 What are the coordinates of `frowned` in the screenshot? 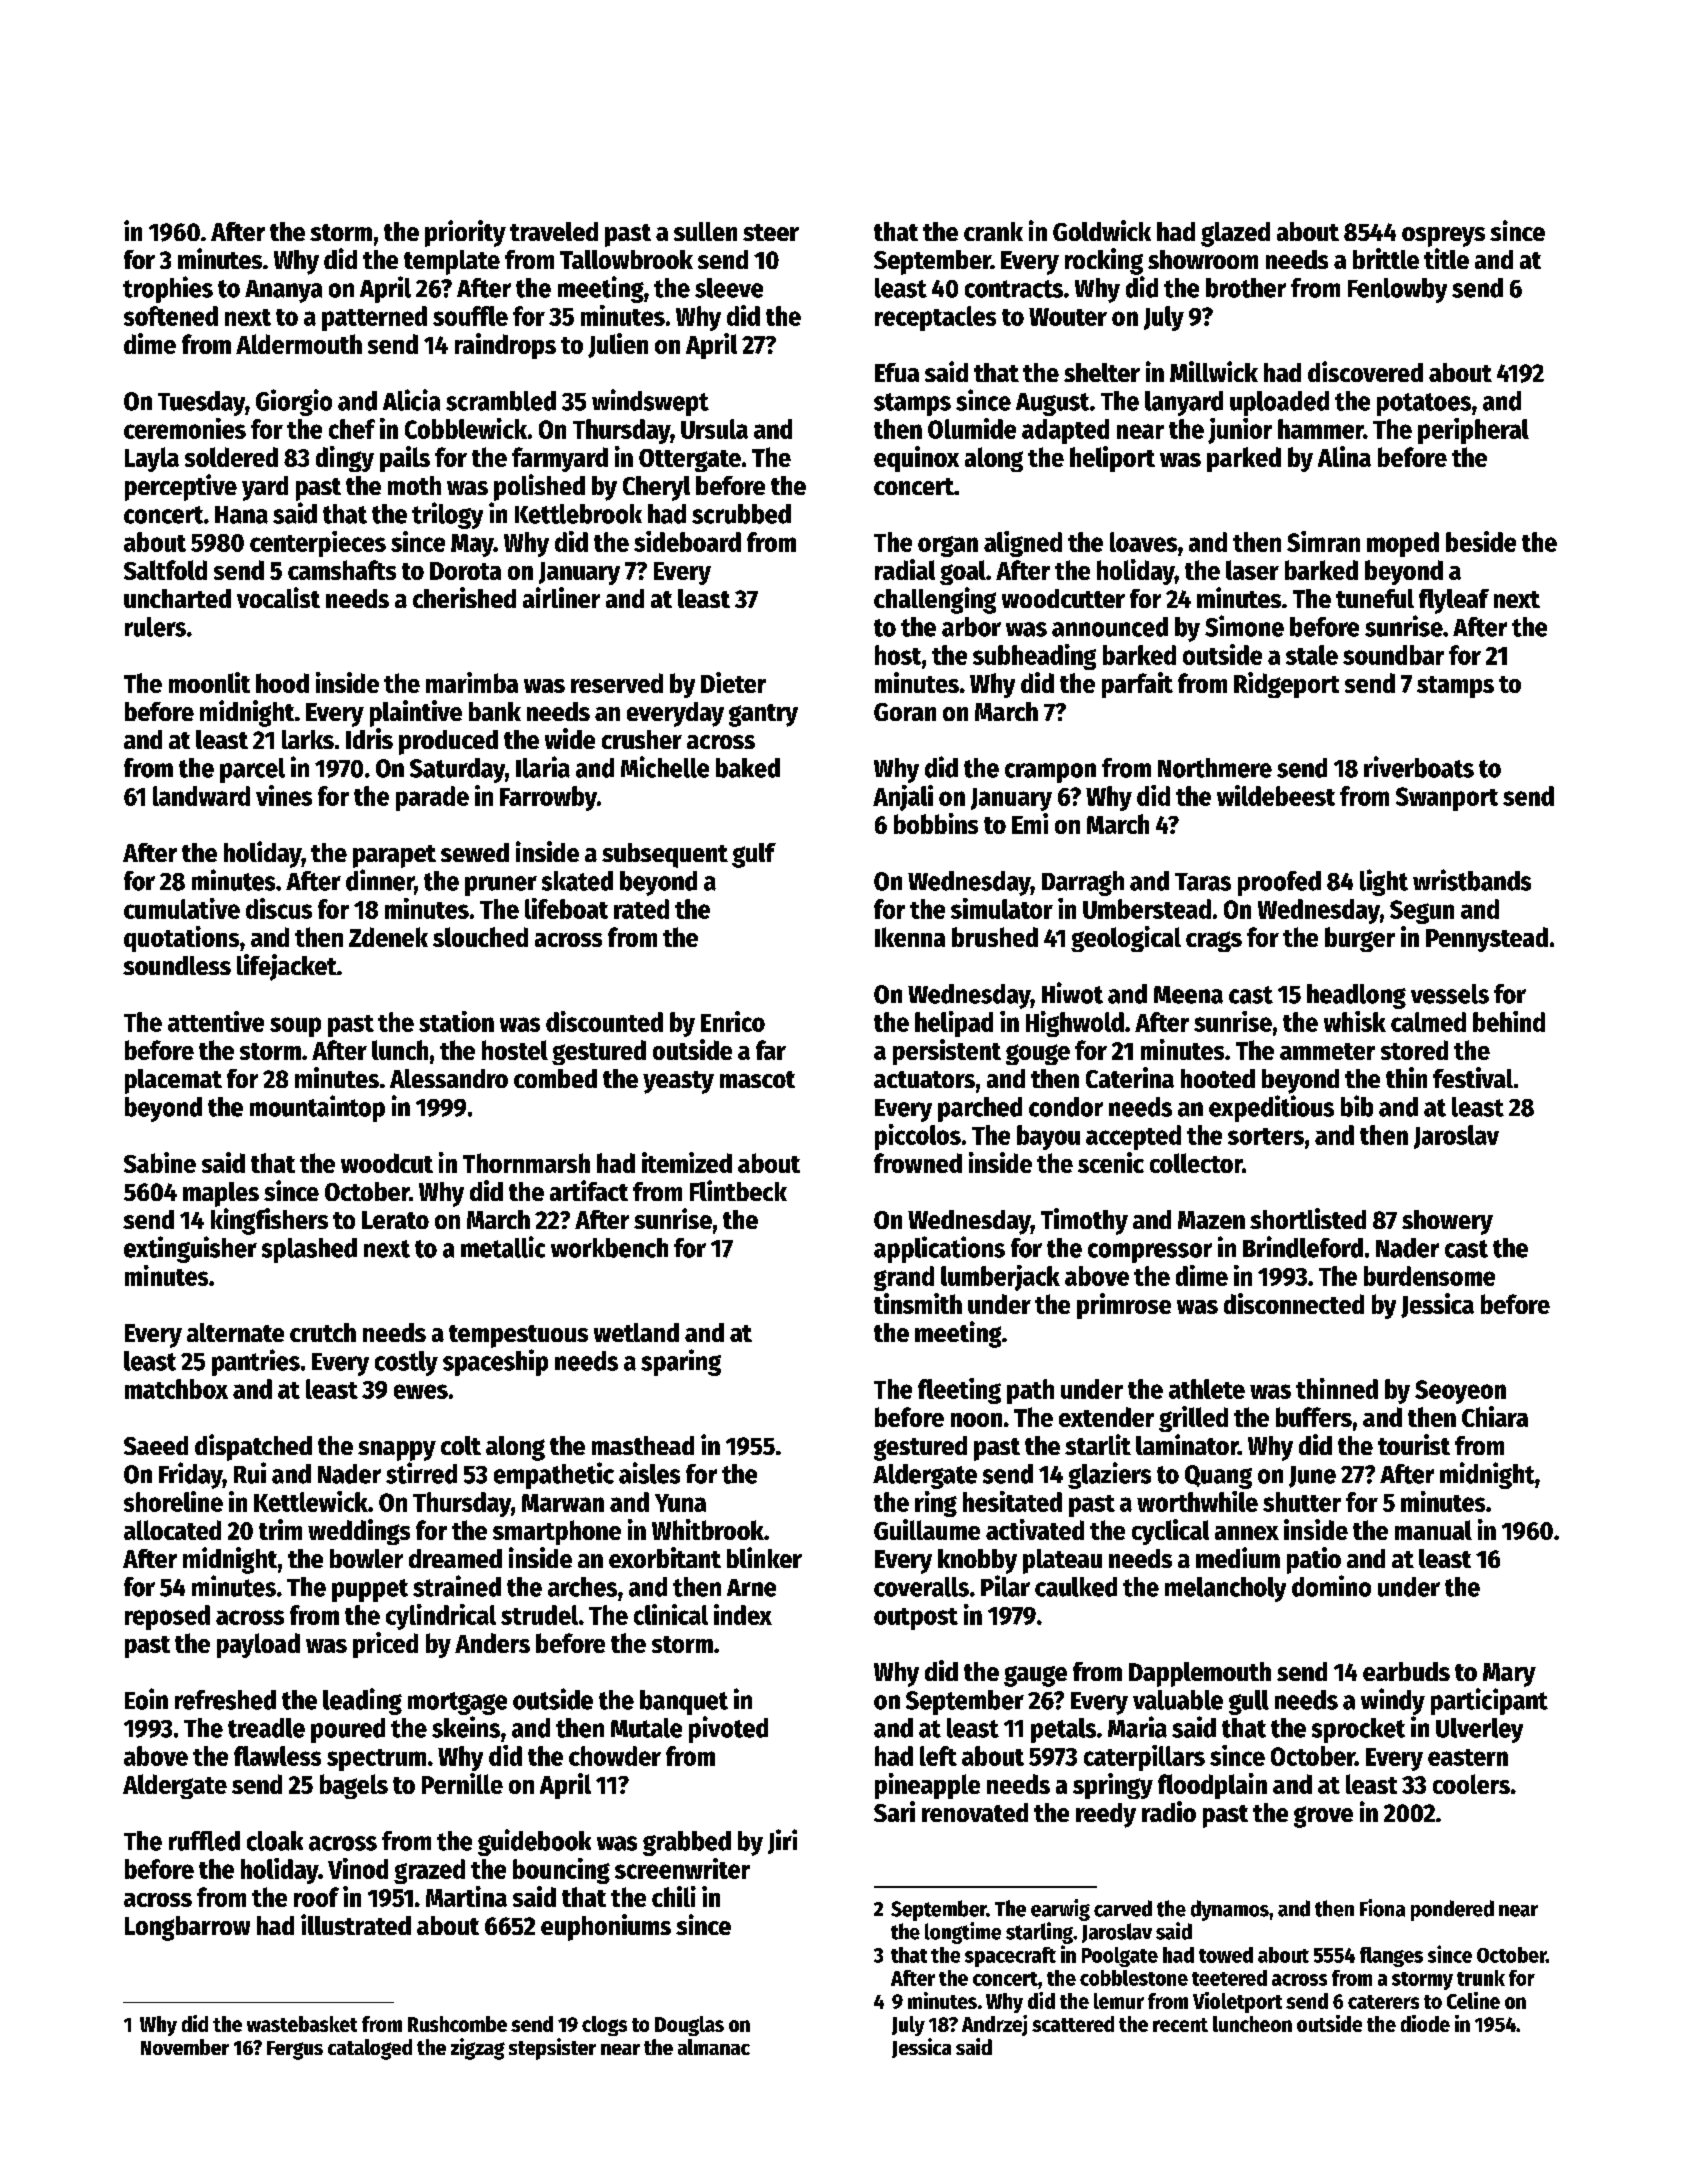 It's located at (918, 1163).
